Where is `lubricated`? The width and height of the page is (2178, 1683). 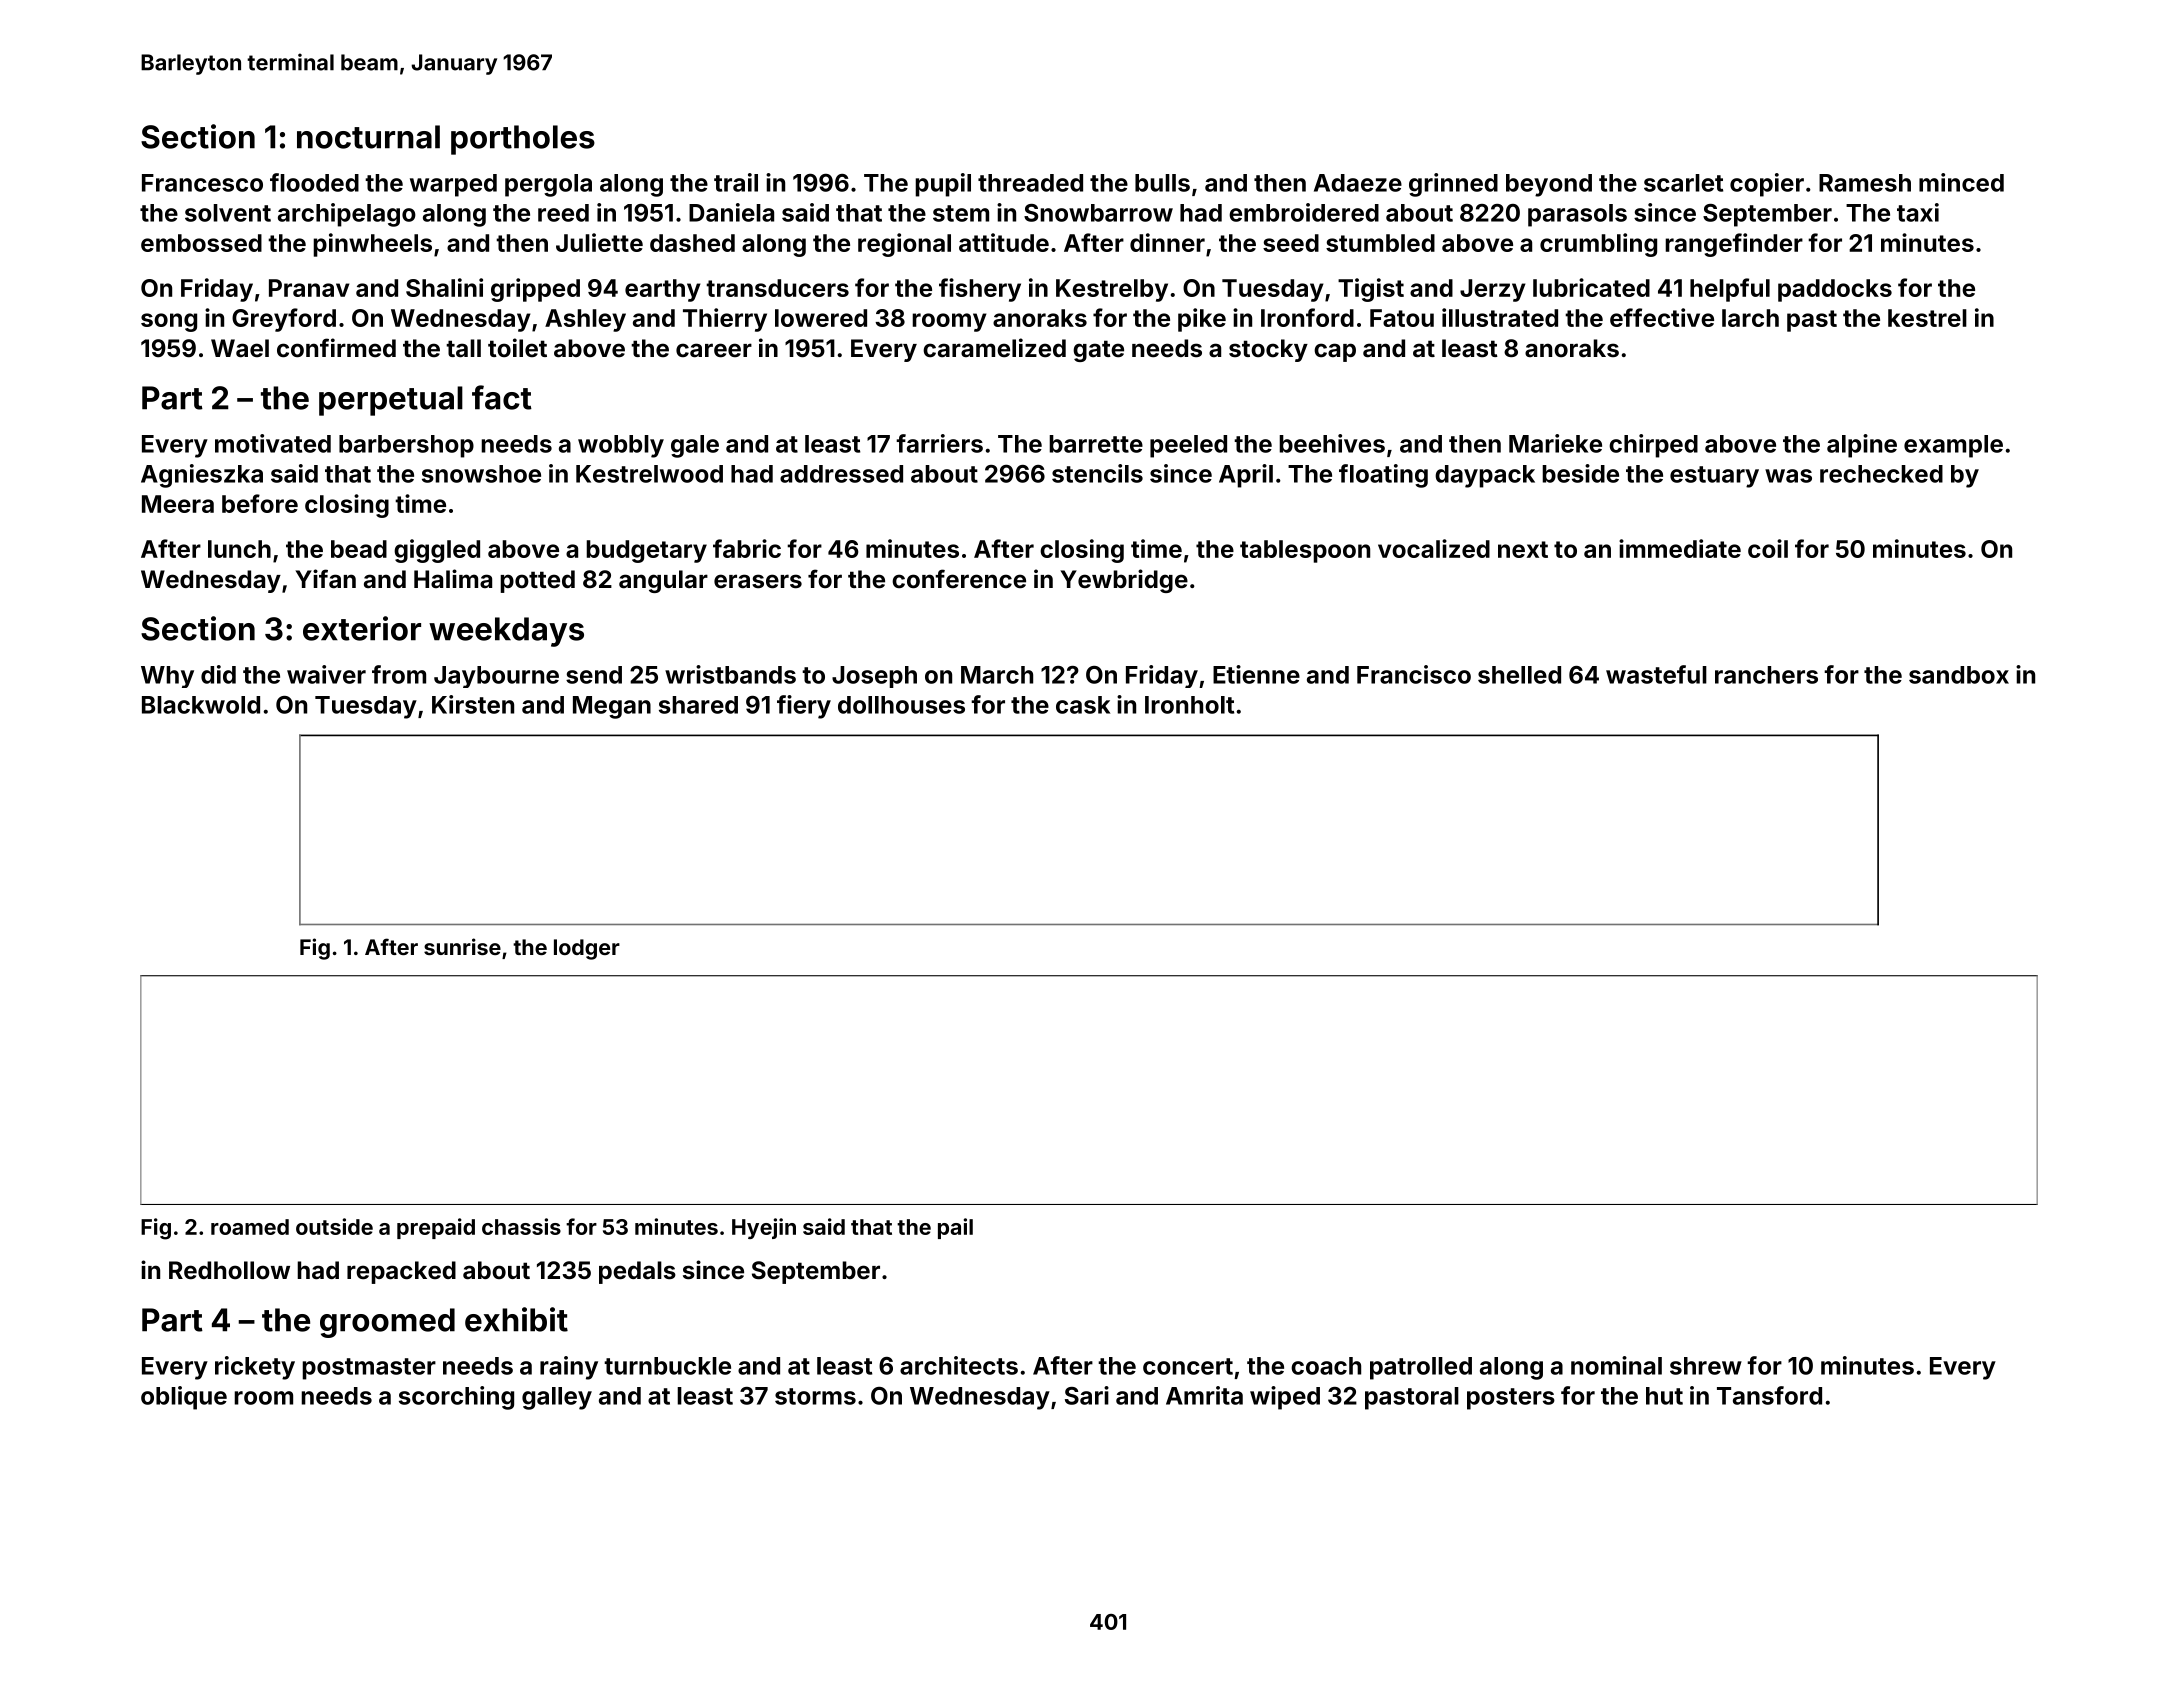
lubricated is located at coordinates (1591, 287).
